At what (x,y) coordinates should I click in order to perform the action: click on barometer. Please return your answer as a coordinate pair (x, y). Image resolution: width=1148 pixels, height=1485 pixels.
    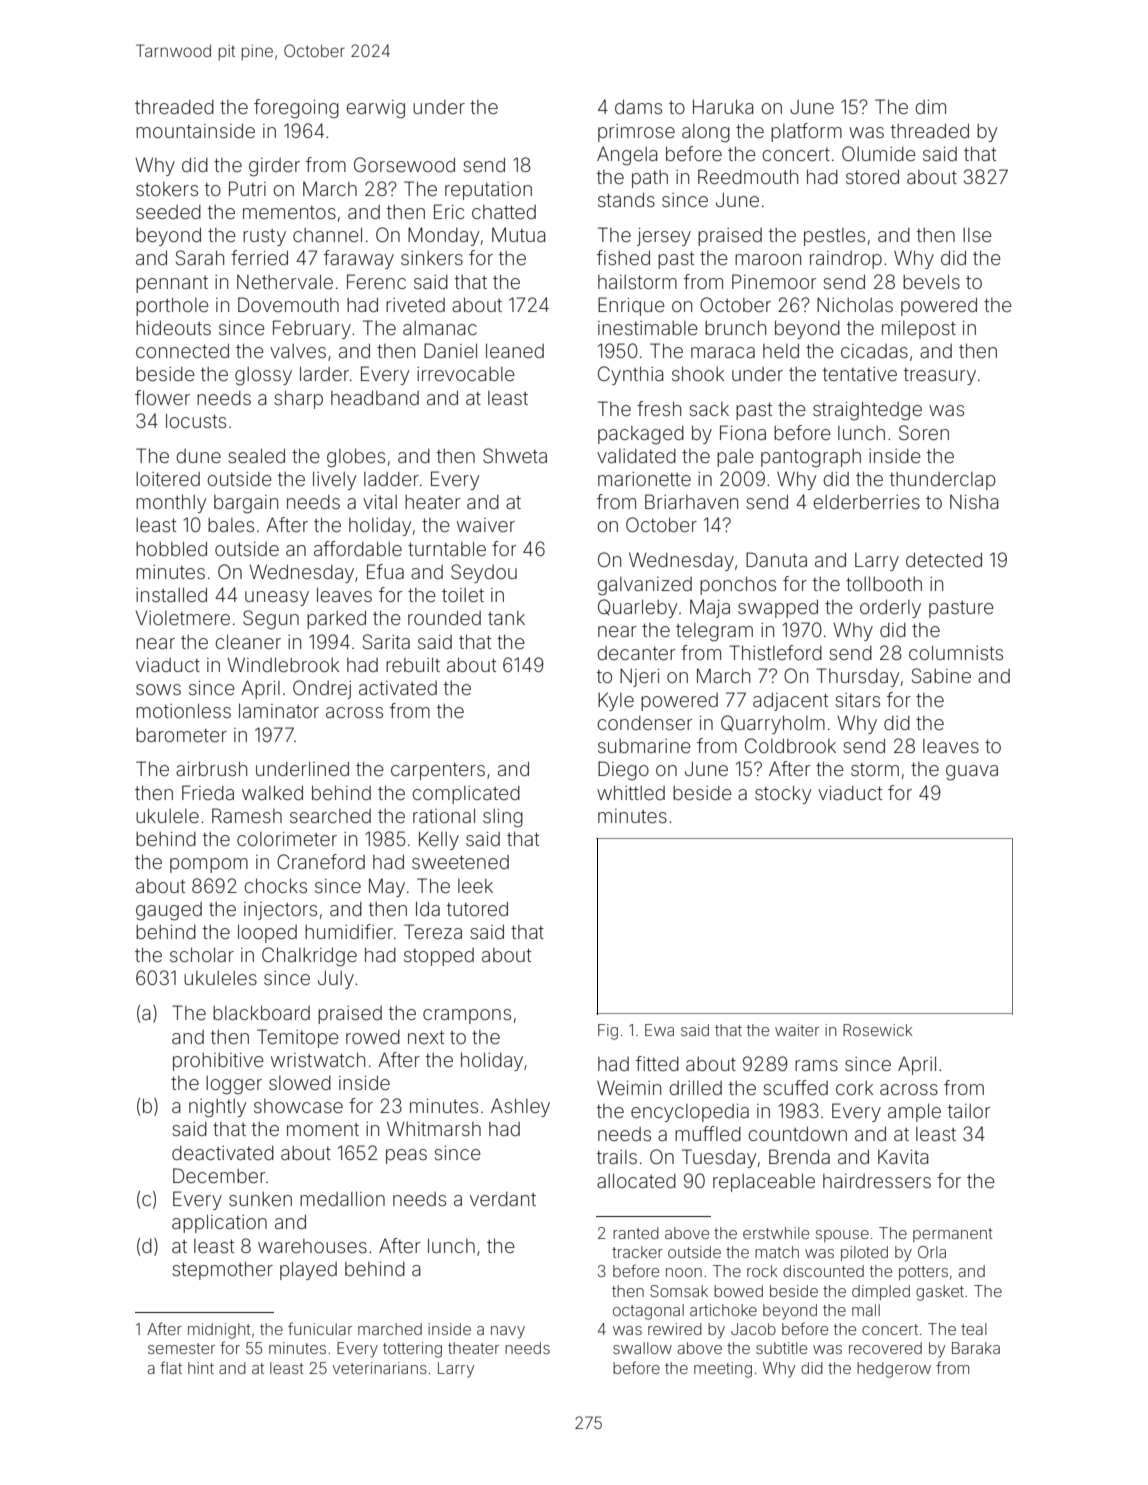
    Looking at the image, I should click on (181, 735).
